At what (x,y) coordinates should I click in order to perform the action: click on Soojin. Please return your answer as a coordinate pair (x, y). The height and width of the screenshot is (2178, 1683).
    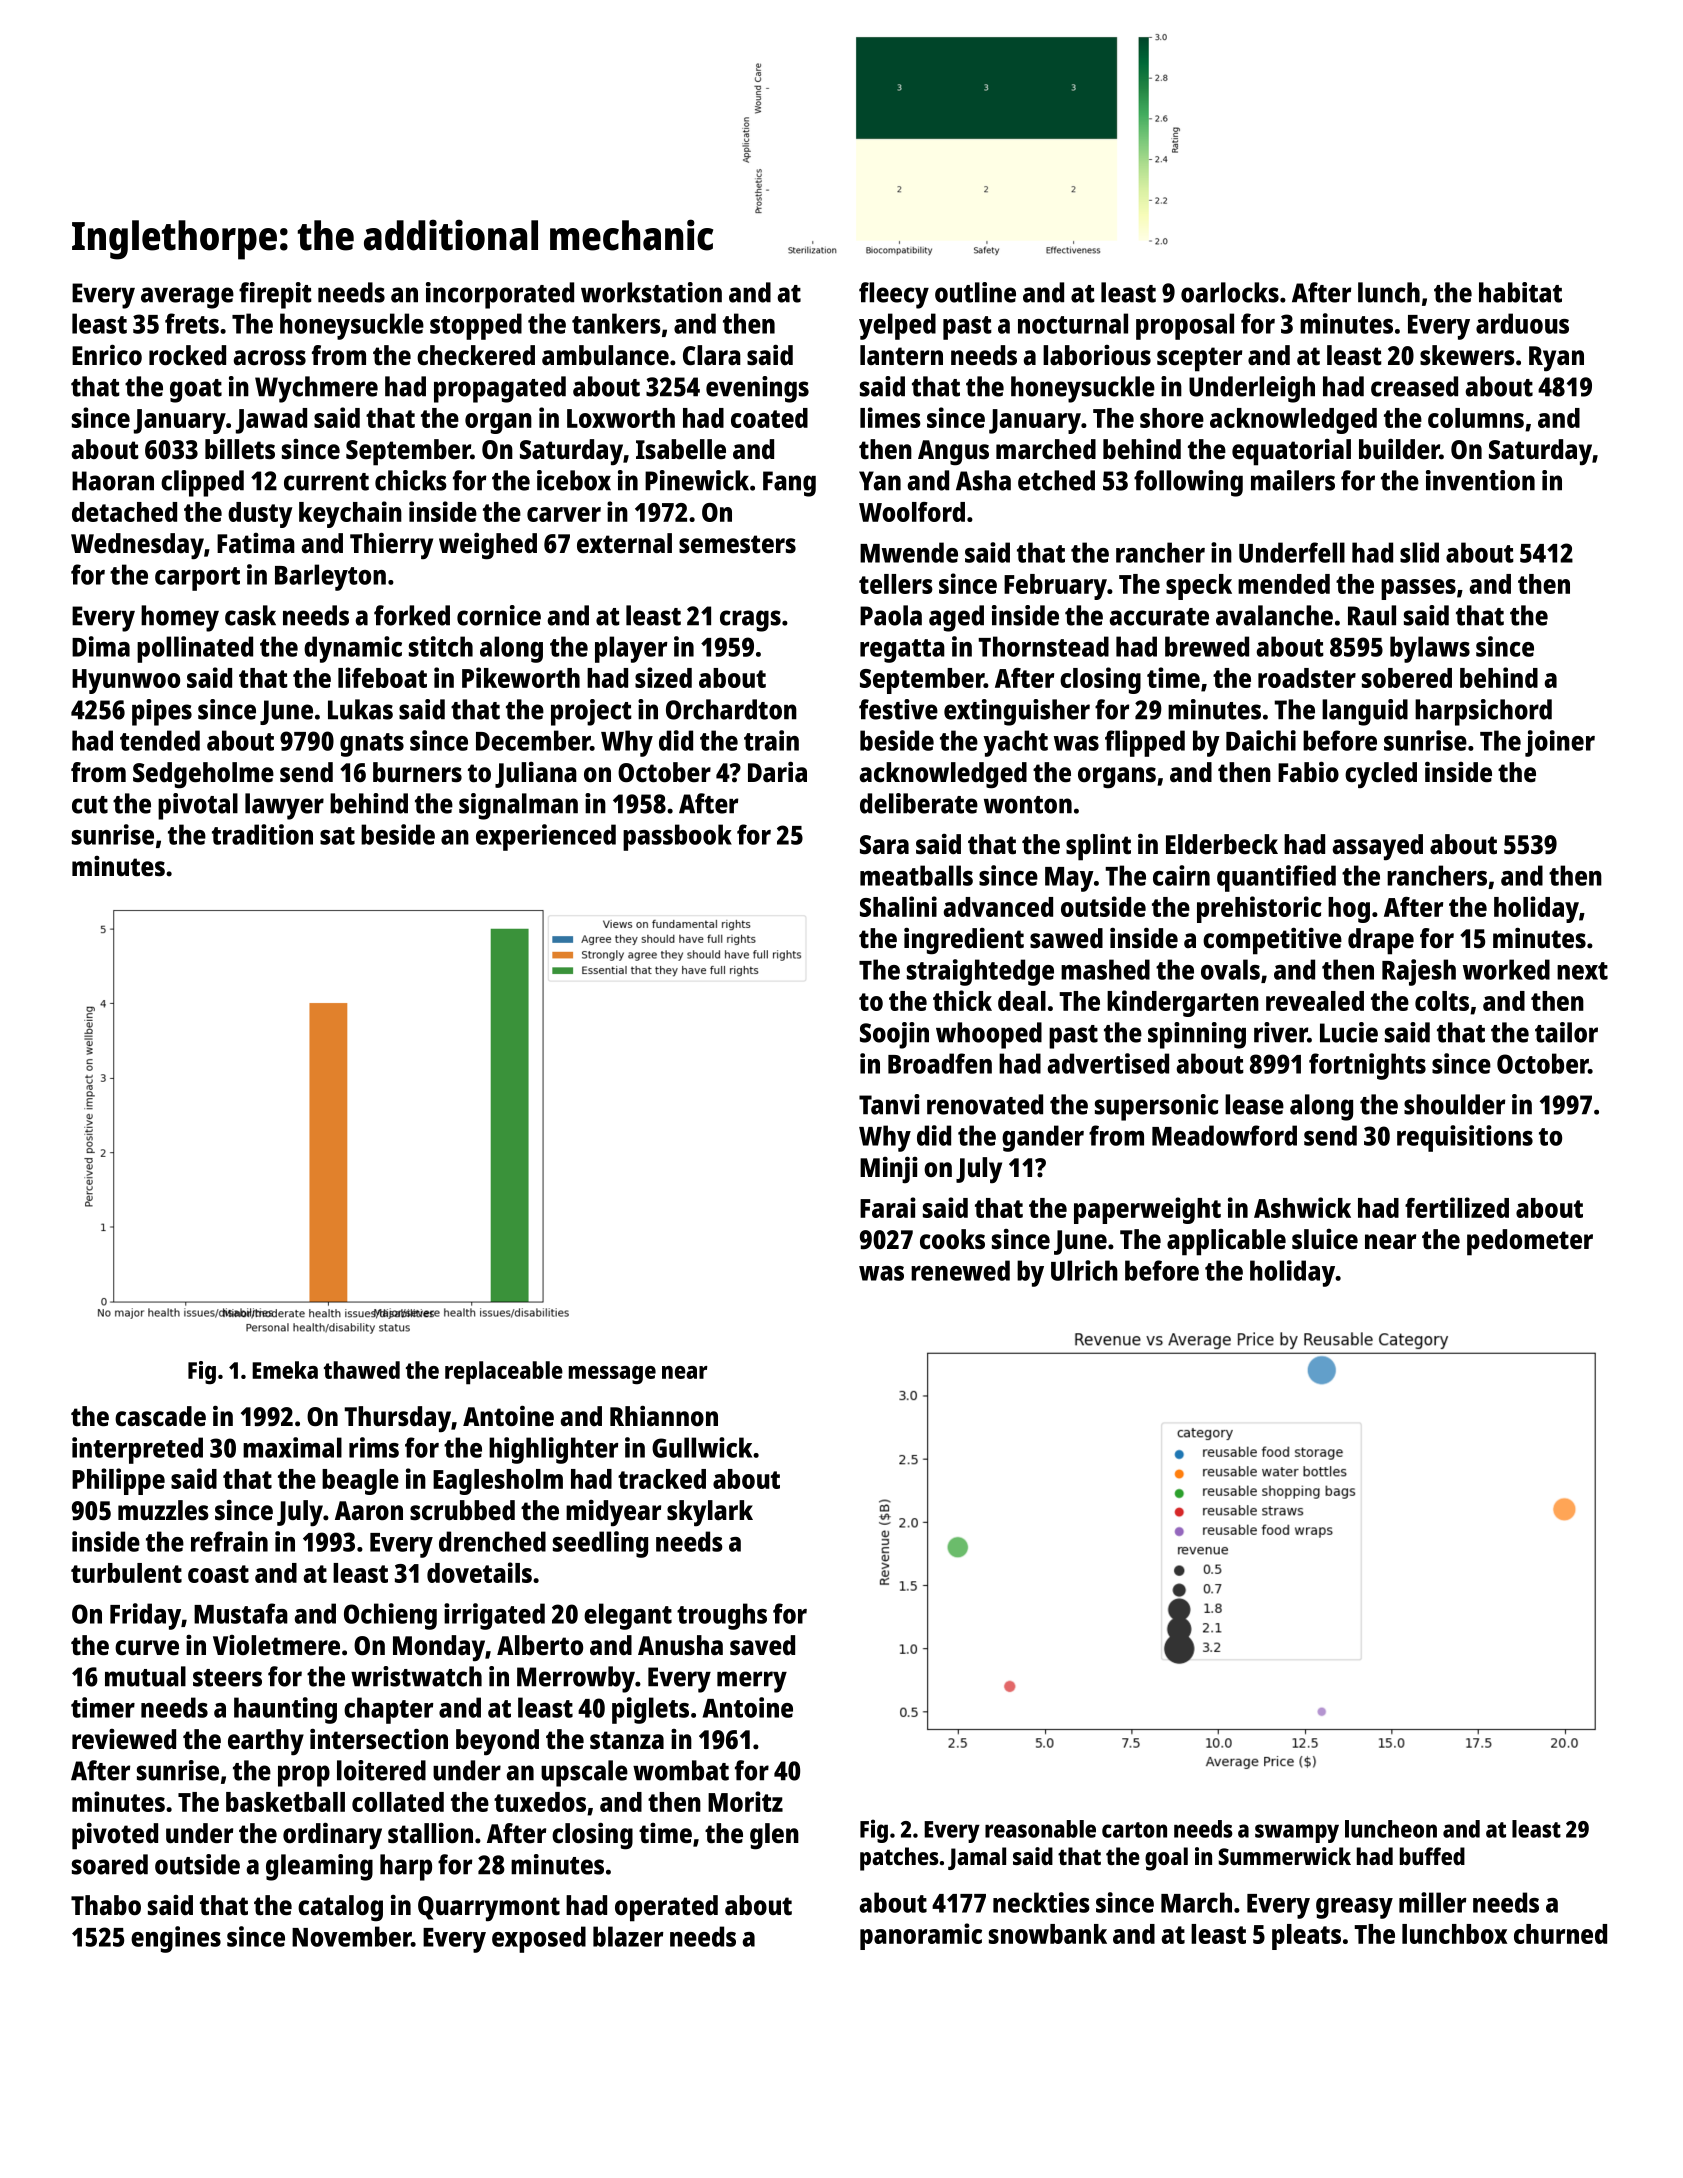
    Looking at the image, I should click on (894, 1035).
